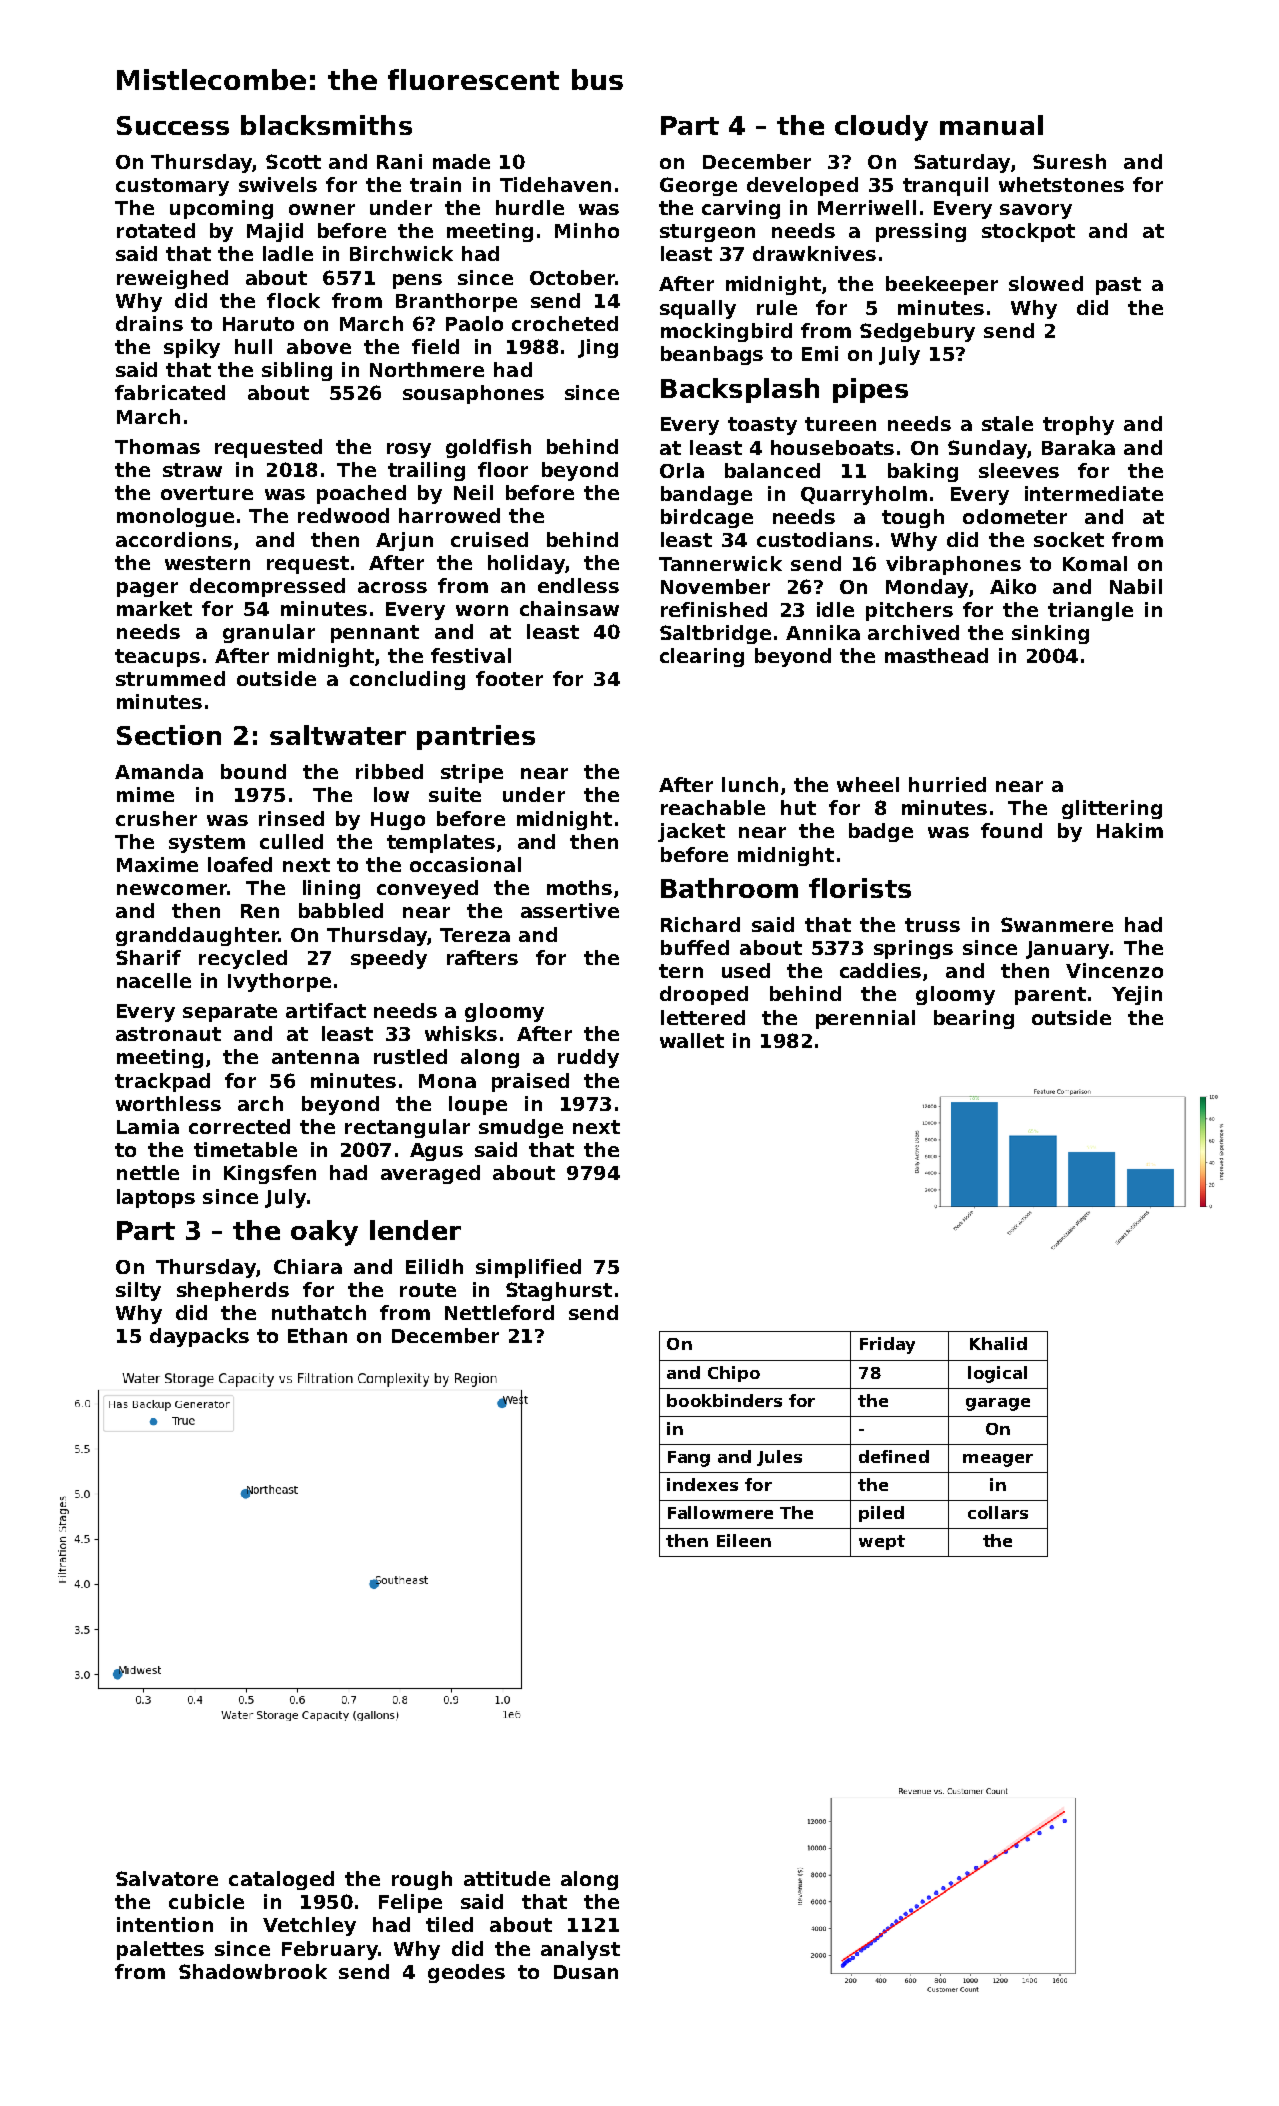 The width and height of the screenshot is (1279, 2106). I want to click on analyst, so click(580, 1950).
